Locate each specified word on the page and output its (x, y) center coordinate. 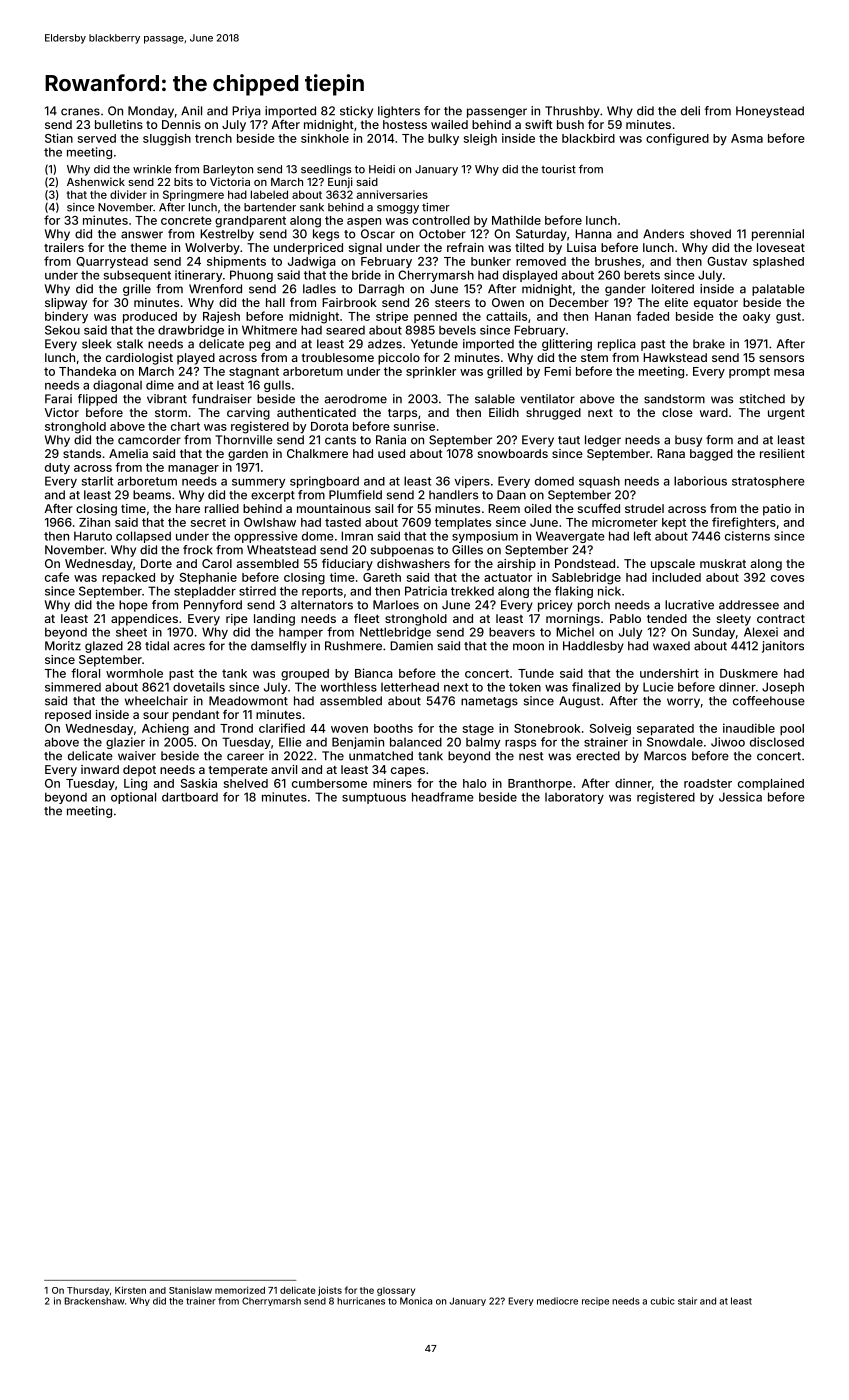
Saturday (541, 235)
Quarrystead (112, 262)
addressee (749, 605)
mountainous (334, 508)
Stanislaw (190, 1290)
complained (771, 784)
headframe (443, 797)
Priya (246, 112)
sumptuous (374, 798)
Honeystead (770, 112)
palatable (778, 290)
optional (133, 798)
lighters (399, 112)
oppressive (266, 537)
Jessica (740, 797)
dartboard (190, 797)
